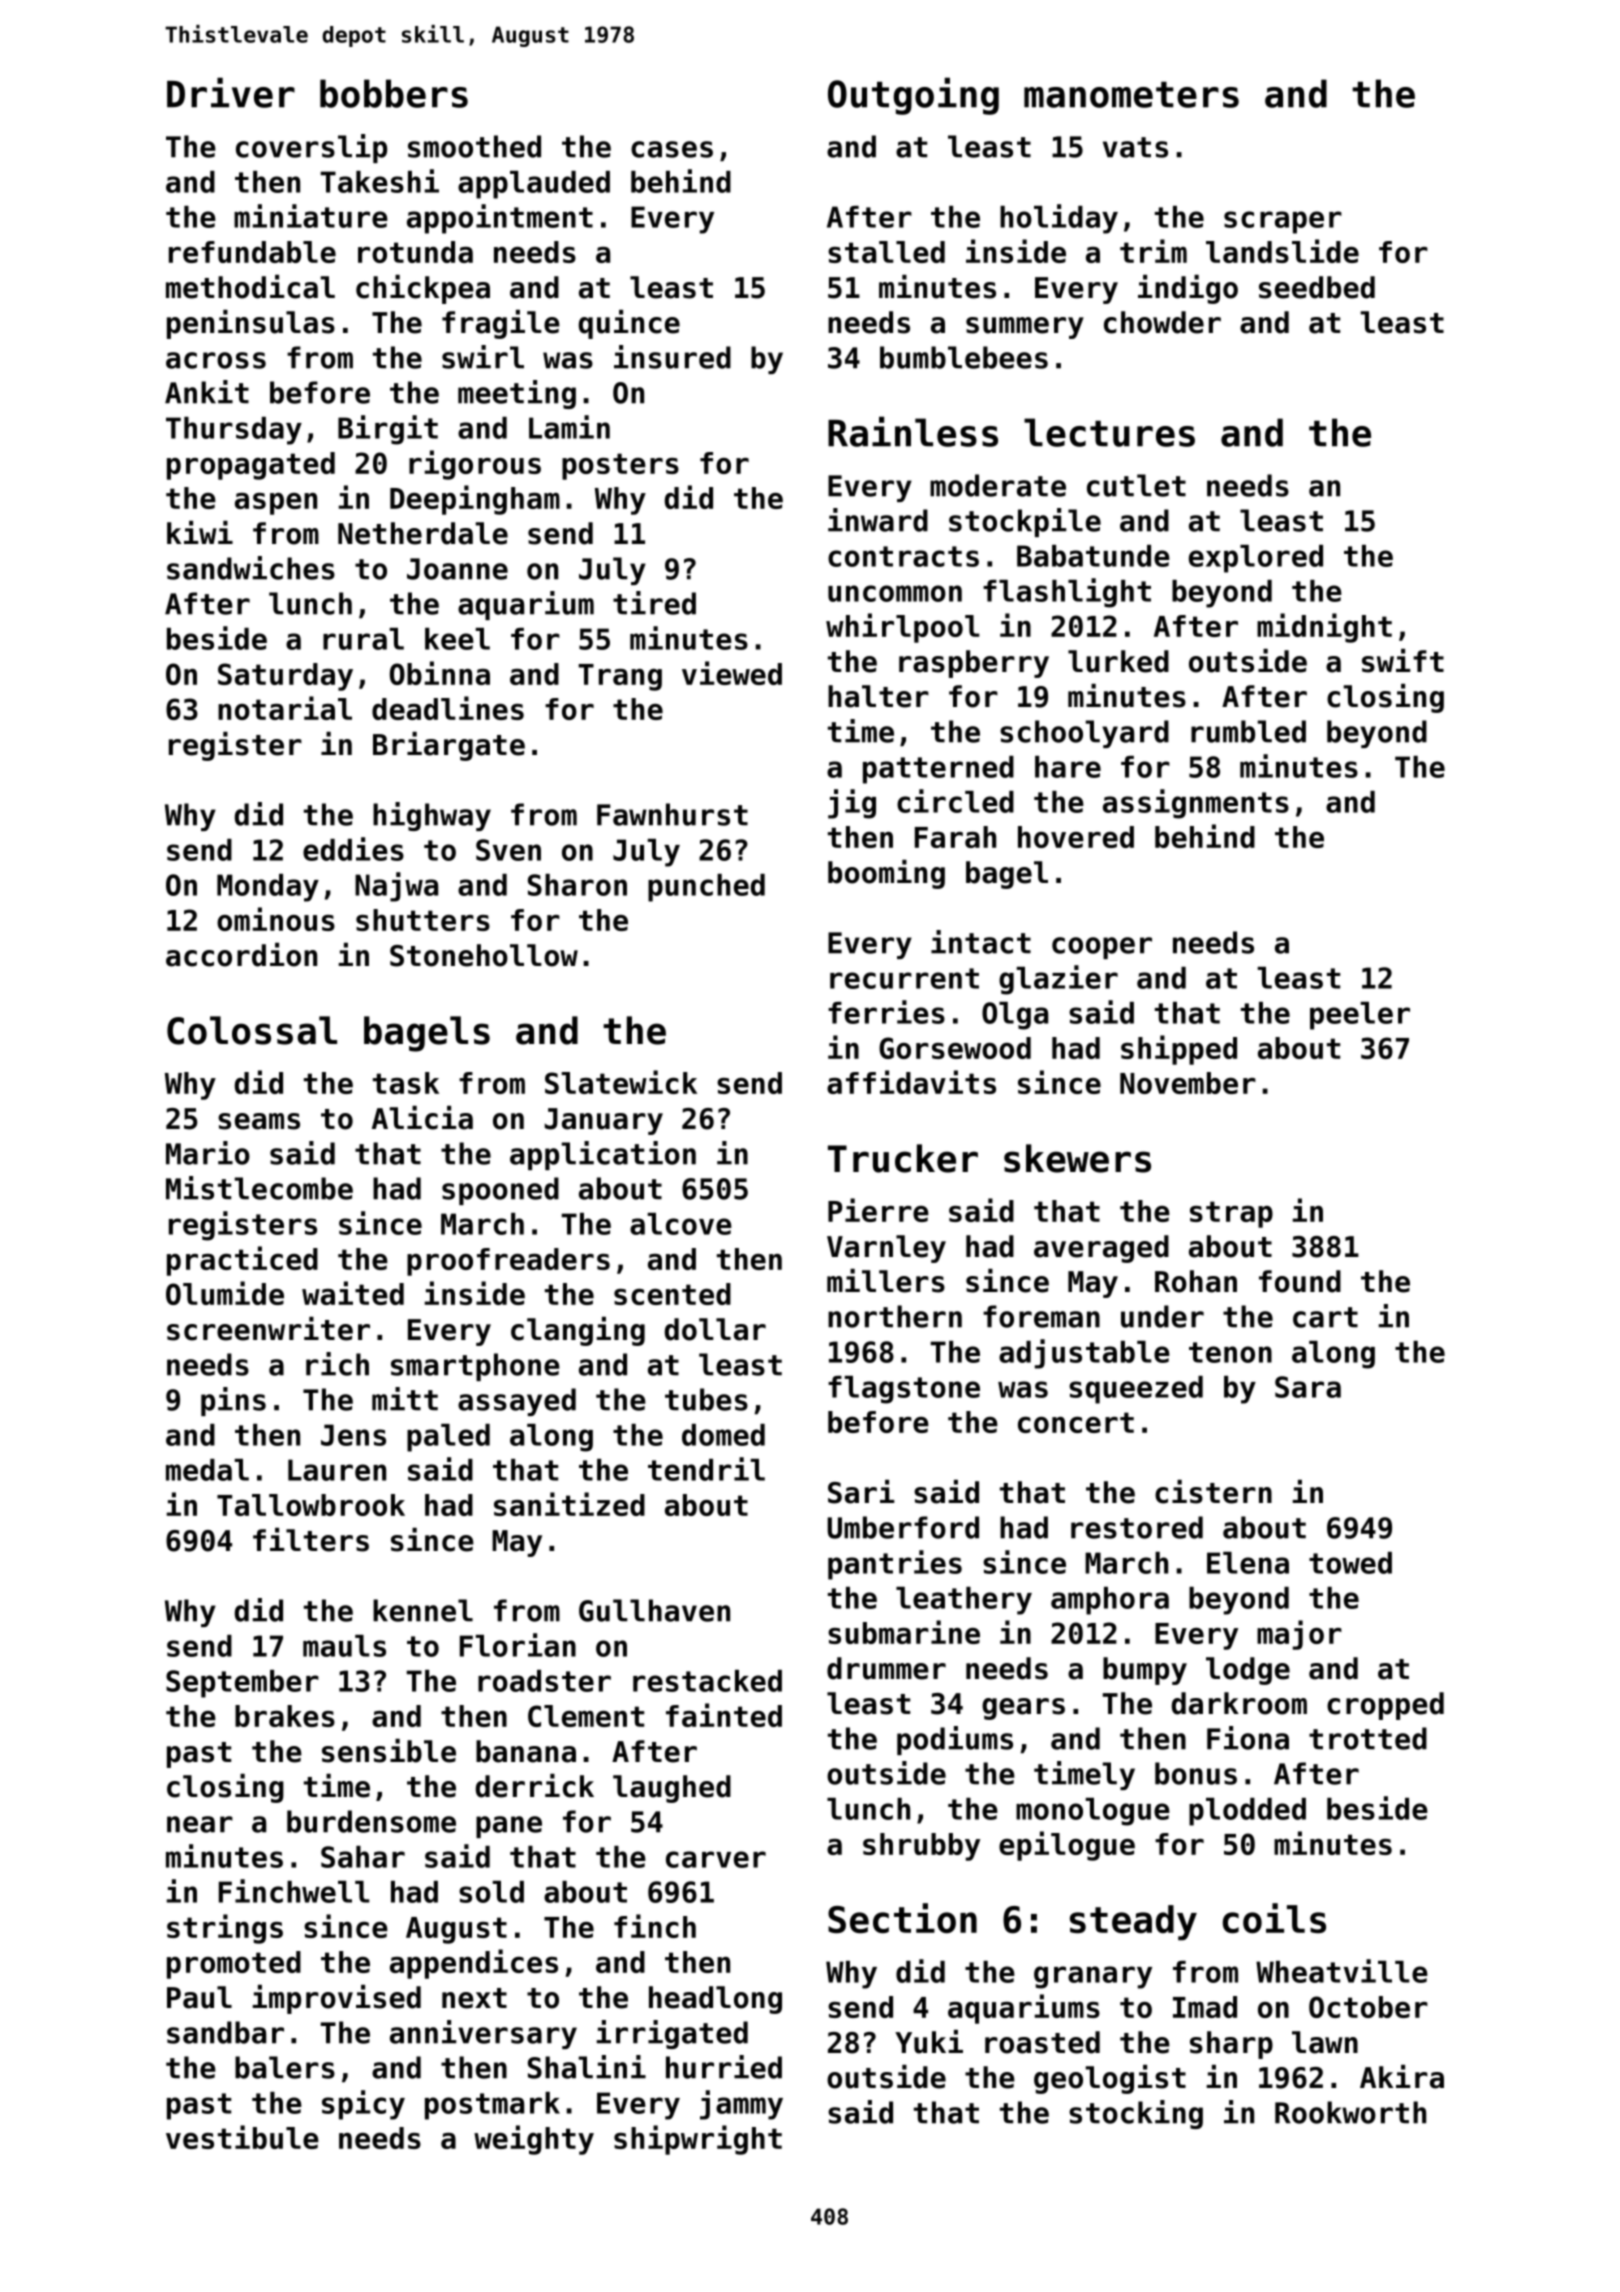 The height and width of the screenshot is (2292, 1620). I want to click on assignments, so click(1196, 804).
